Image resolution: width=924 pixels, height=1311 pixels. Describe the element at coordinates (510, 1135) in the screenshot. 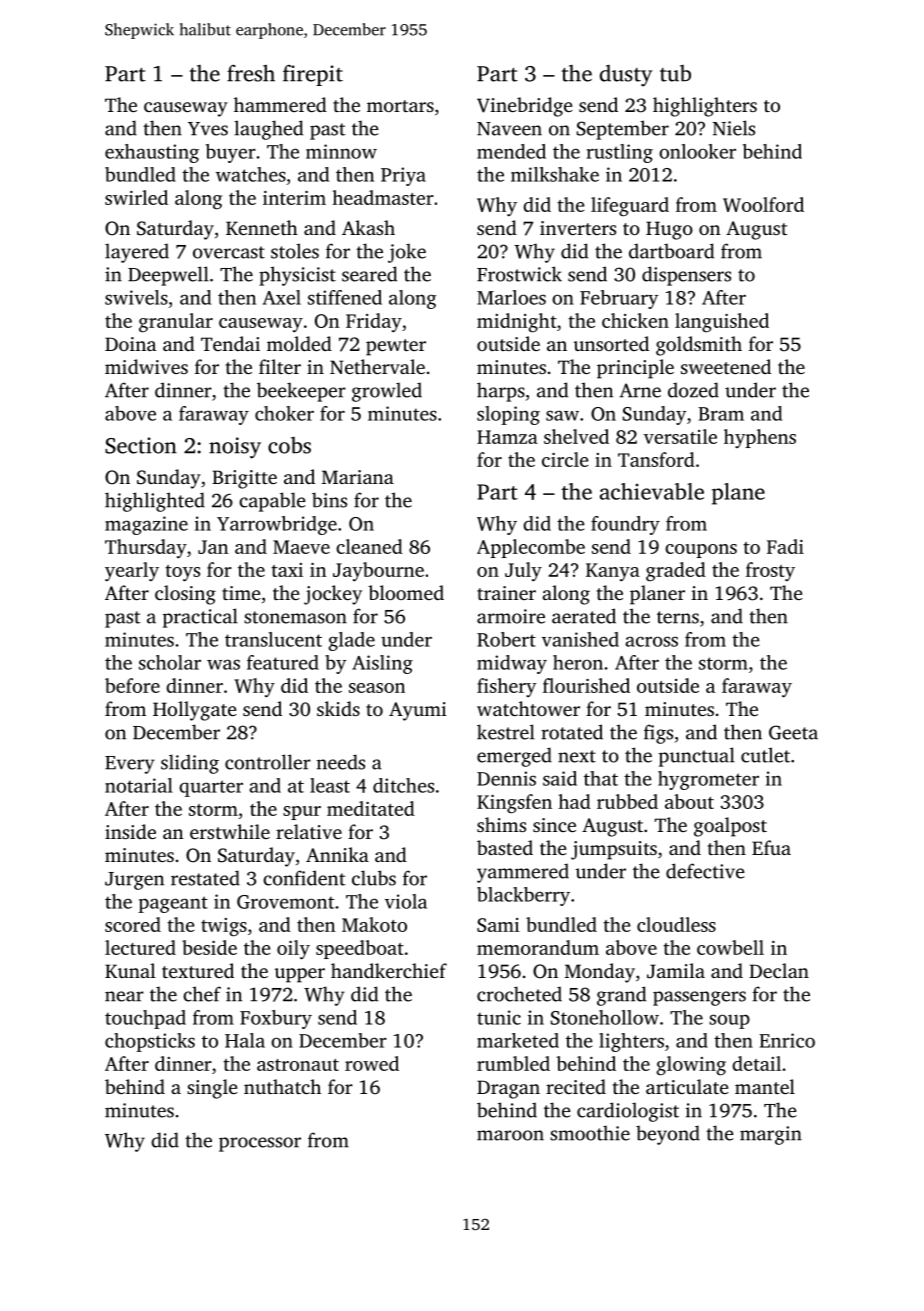

I see `maroon` at that location.
